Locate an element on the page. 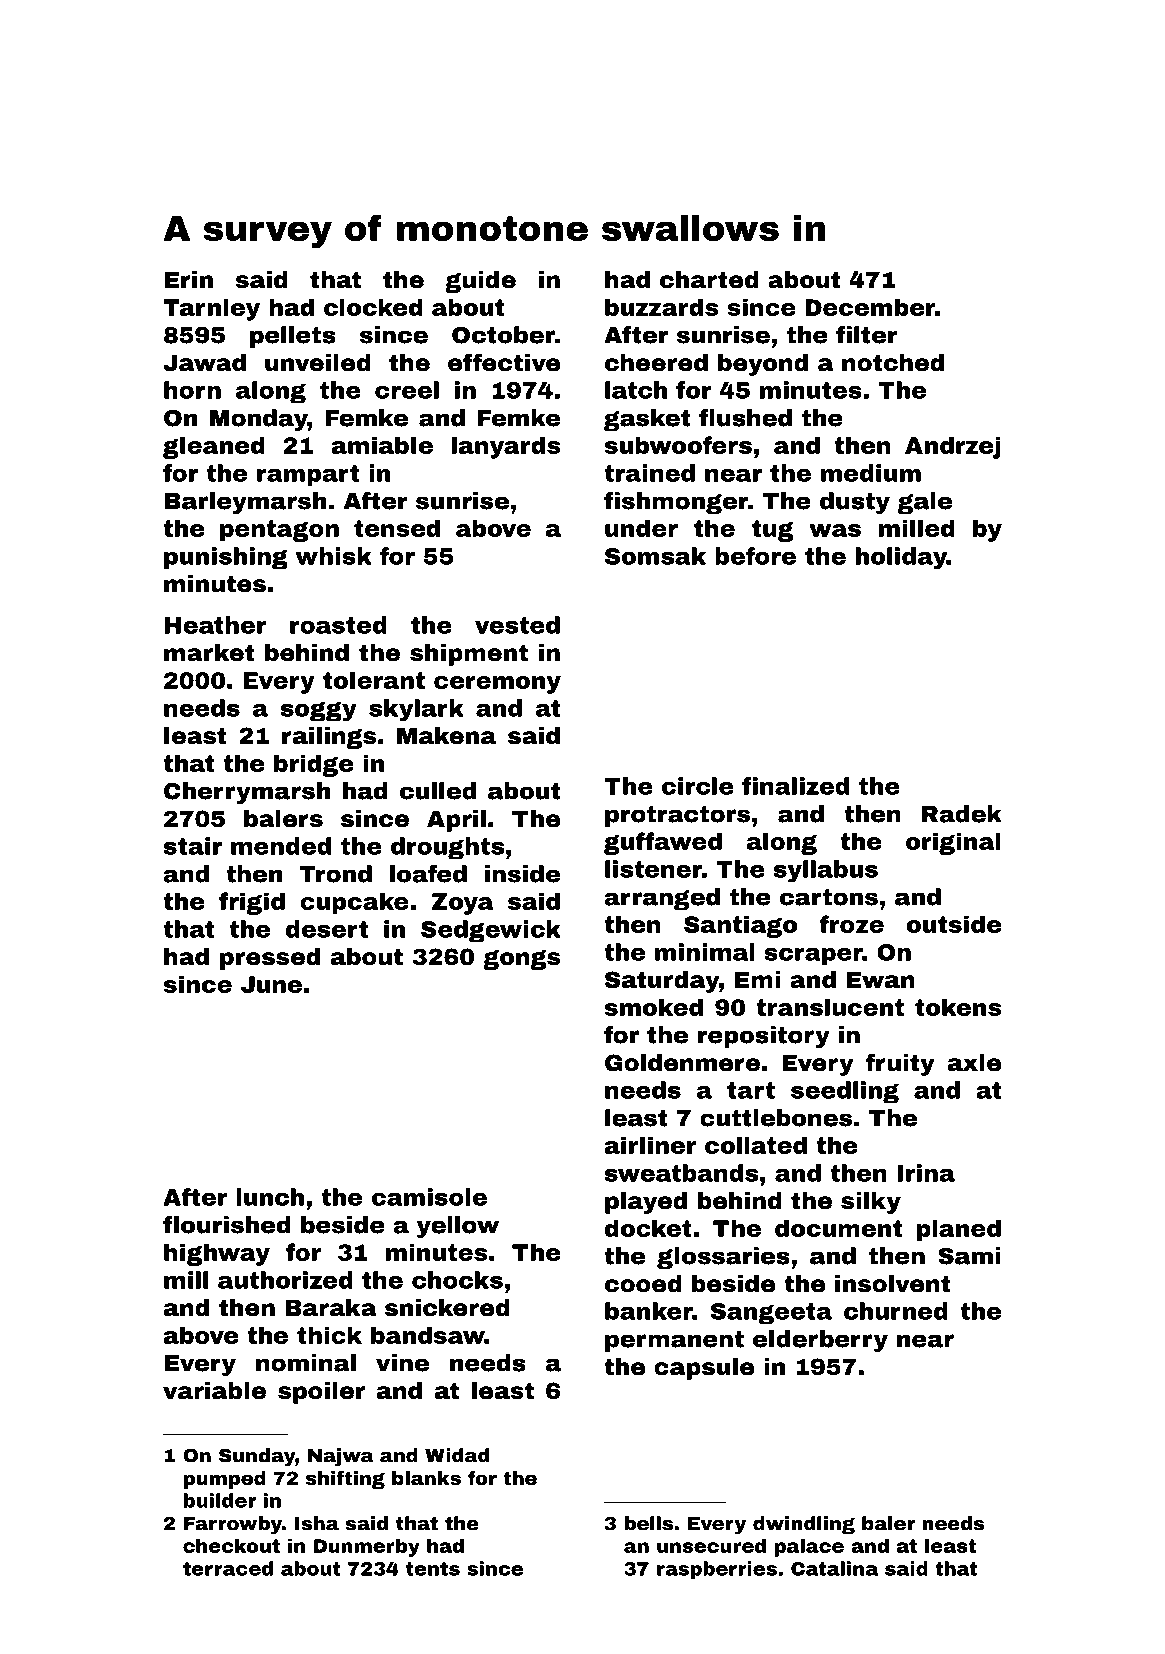 The width and height of the image is (1165, 1654). insolvent is located at coordinates (893, 1284).
